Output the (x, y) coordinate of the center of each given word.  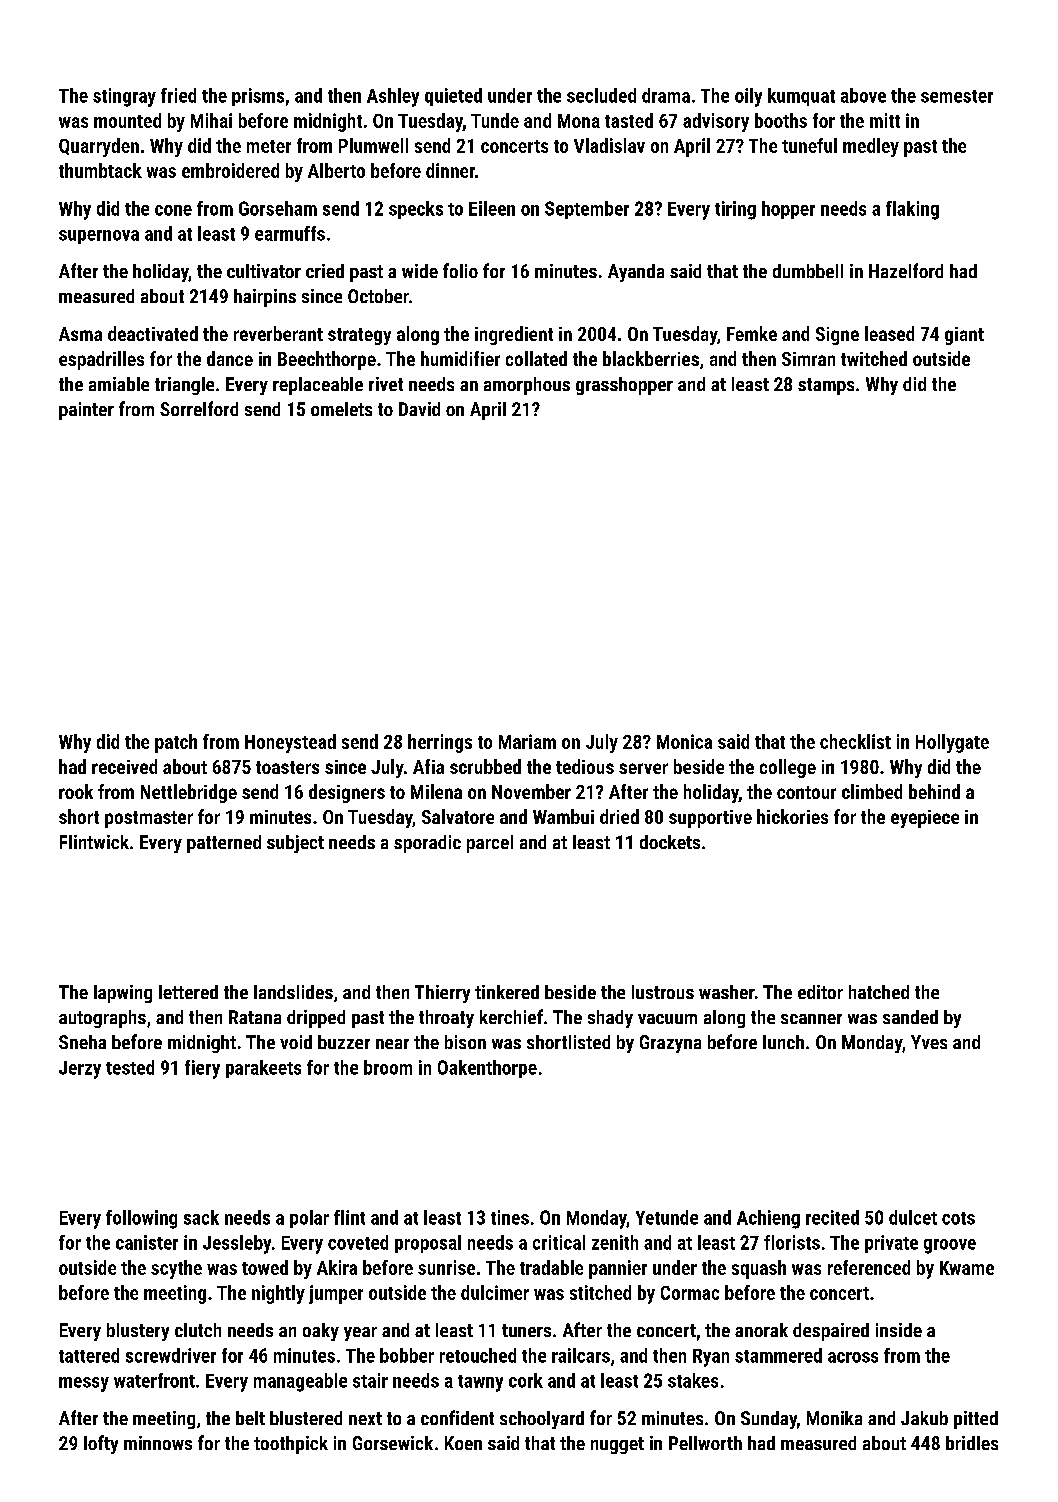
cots (958, 1218)
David (419, 409)
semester (957, 96)
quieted (453, 97)
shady (610, 1019)
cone (173, 210)
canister (147, 1242)
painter (86, 411)
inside (899, 1330)
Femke (752, 333)
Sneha (82, 1042)
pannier (618, 1269)
